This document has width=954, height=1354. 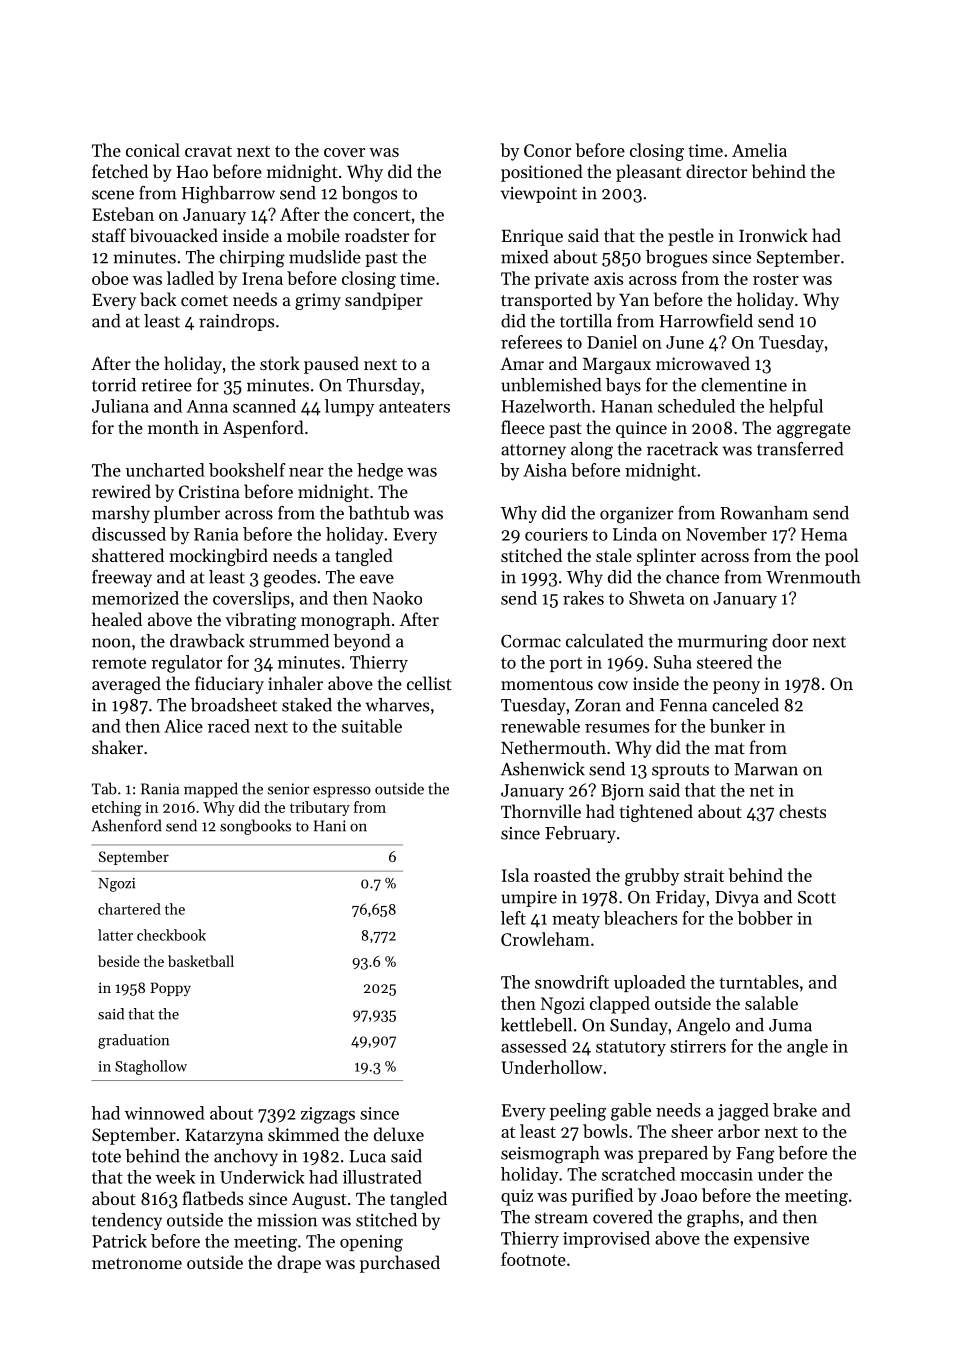 I want to click on cellist, so click(x=429, y=683).
